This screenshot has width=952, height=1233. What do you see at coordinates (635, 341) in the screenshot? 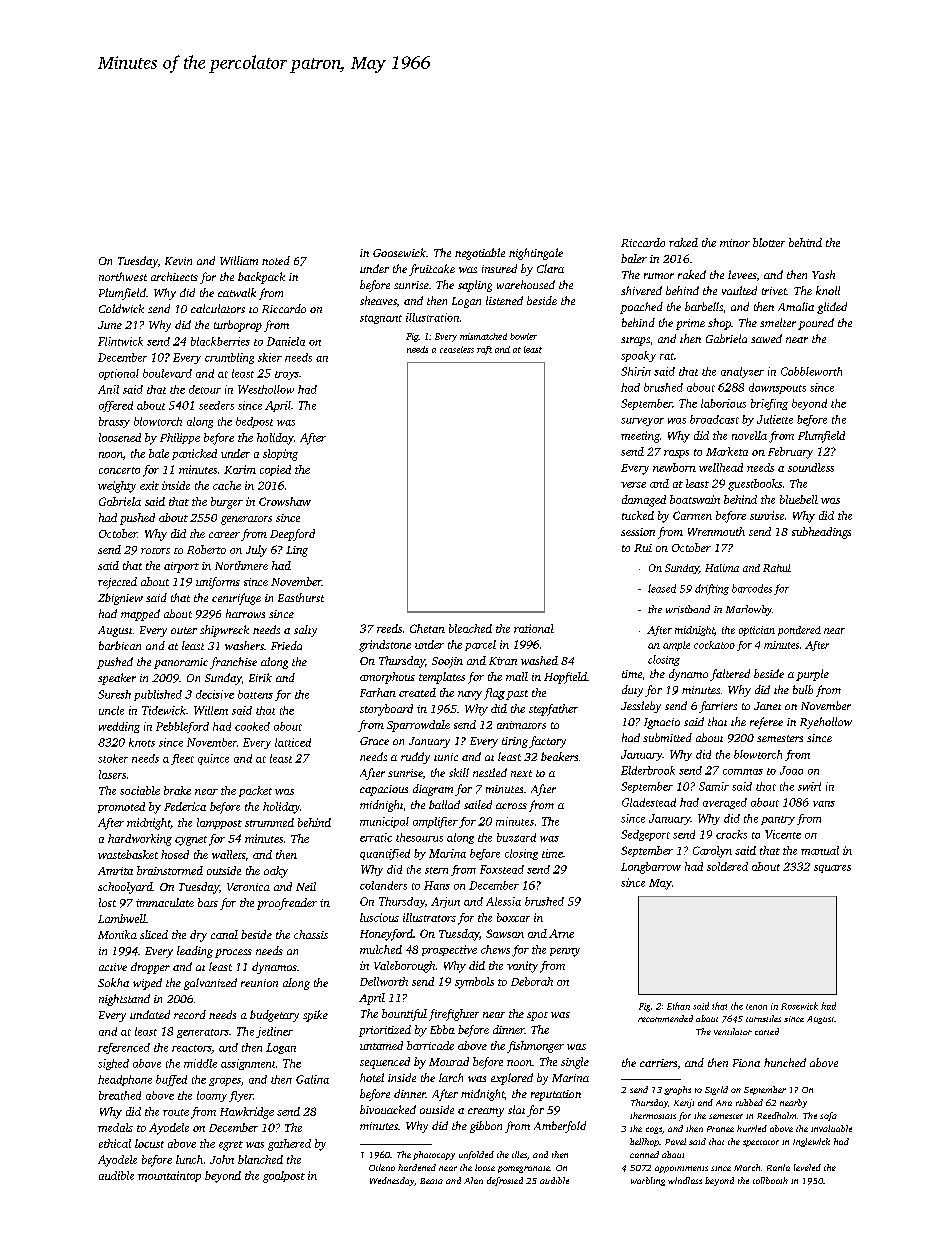
I see `straps` at bounding box center [635, 341].
